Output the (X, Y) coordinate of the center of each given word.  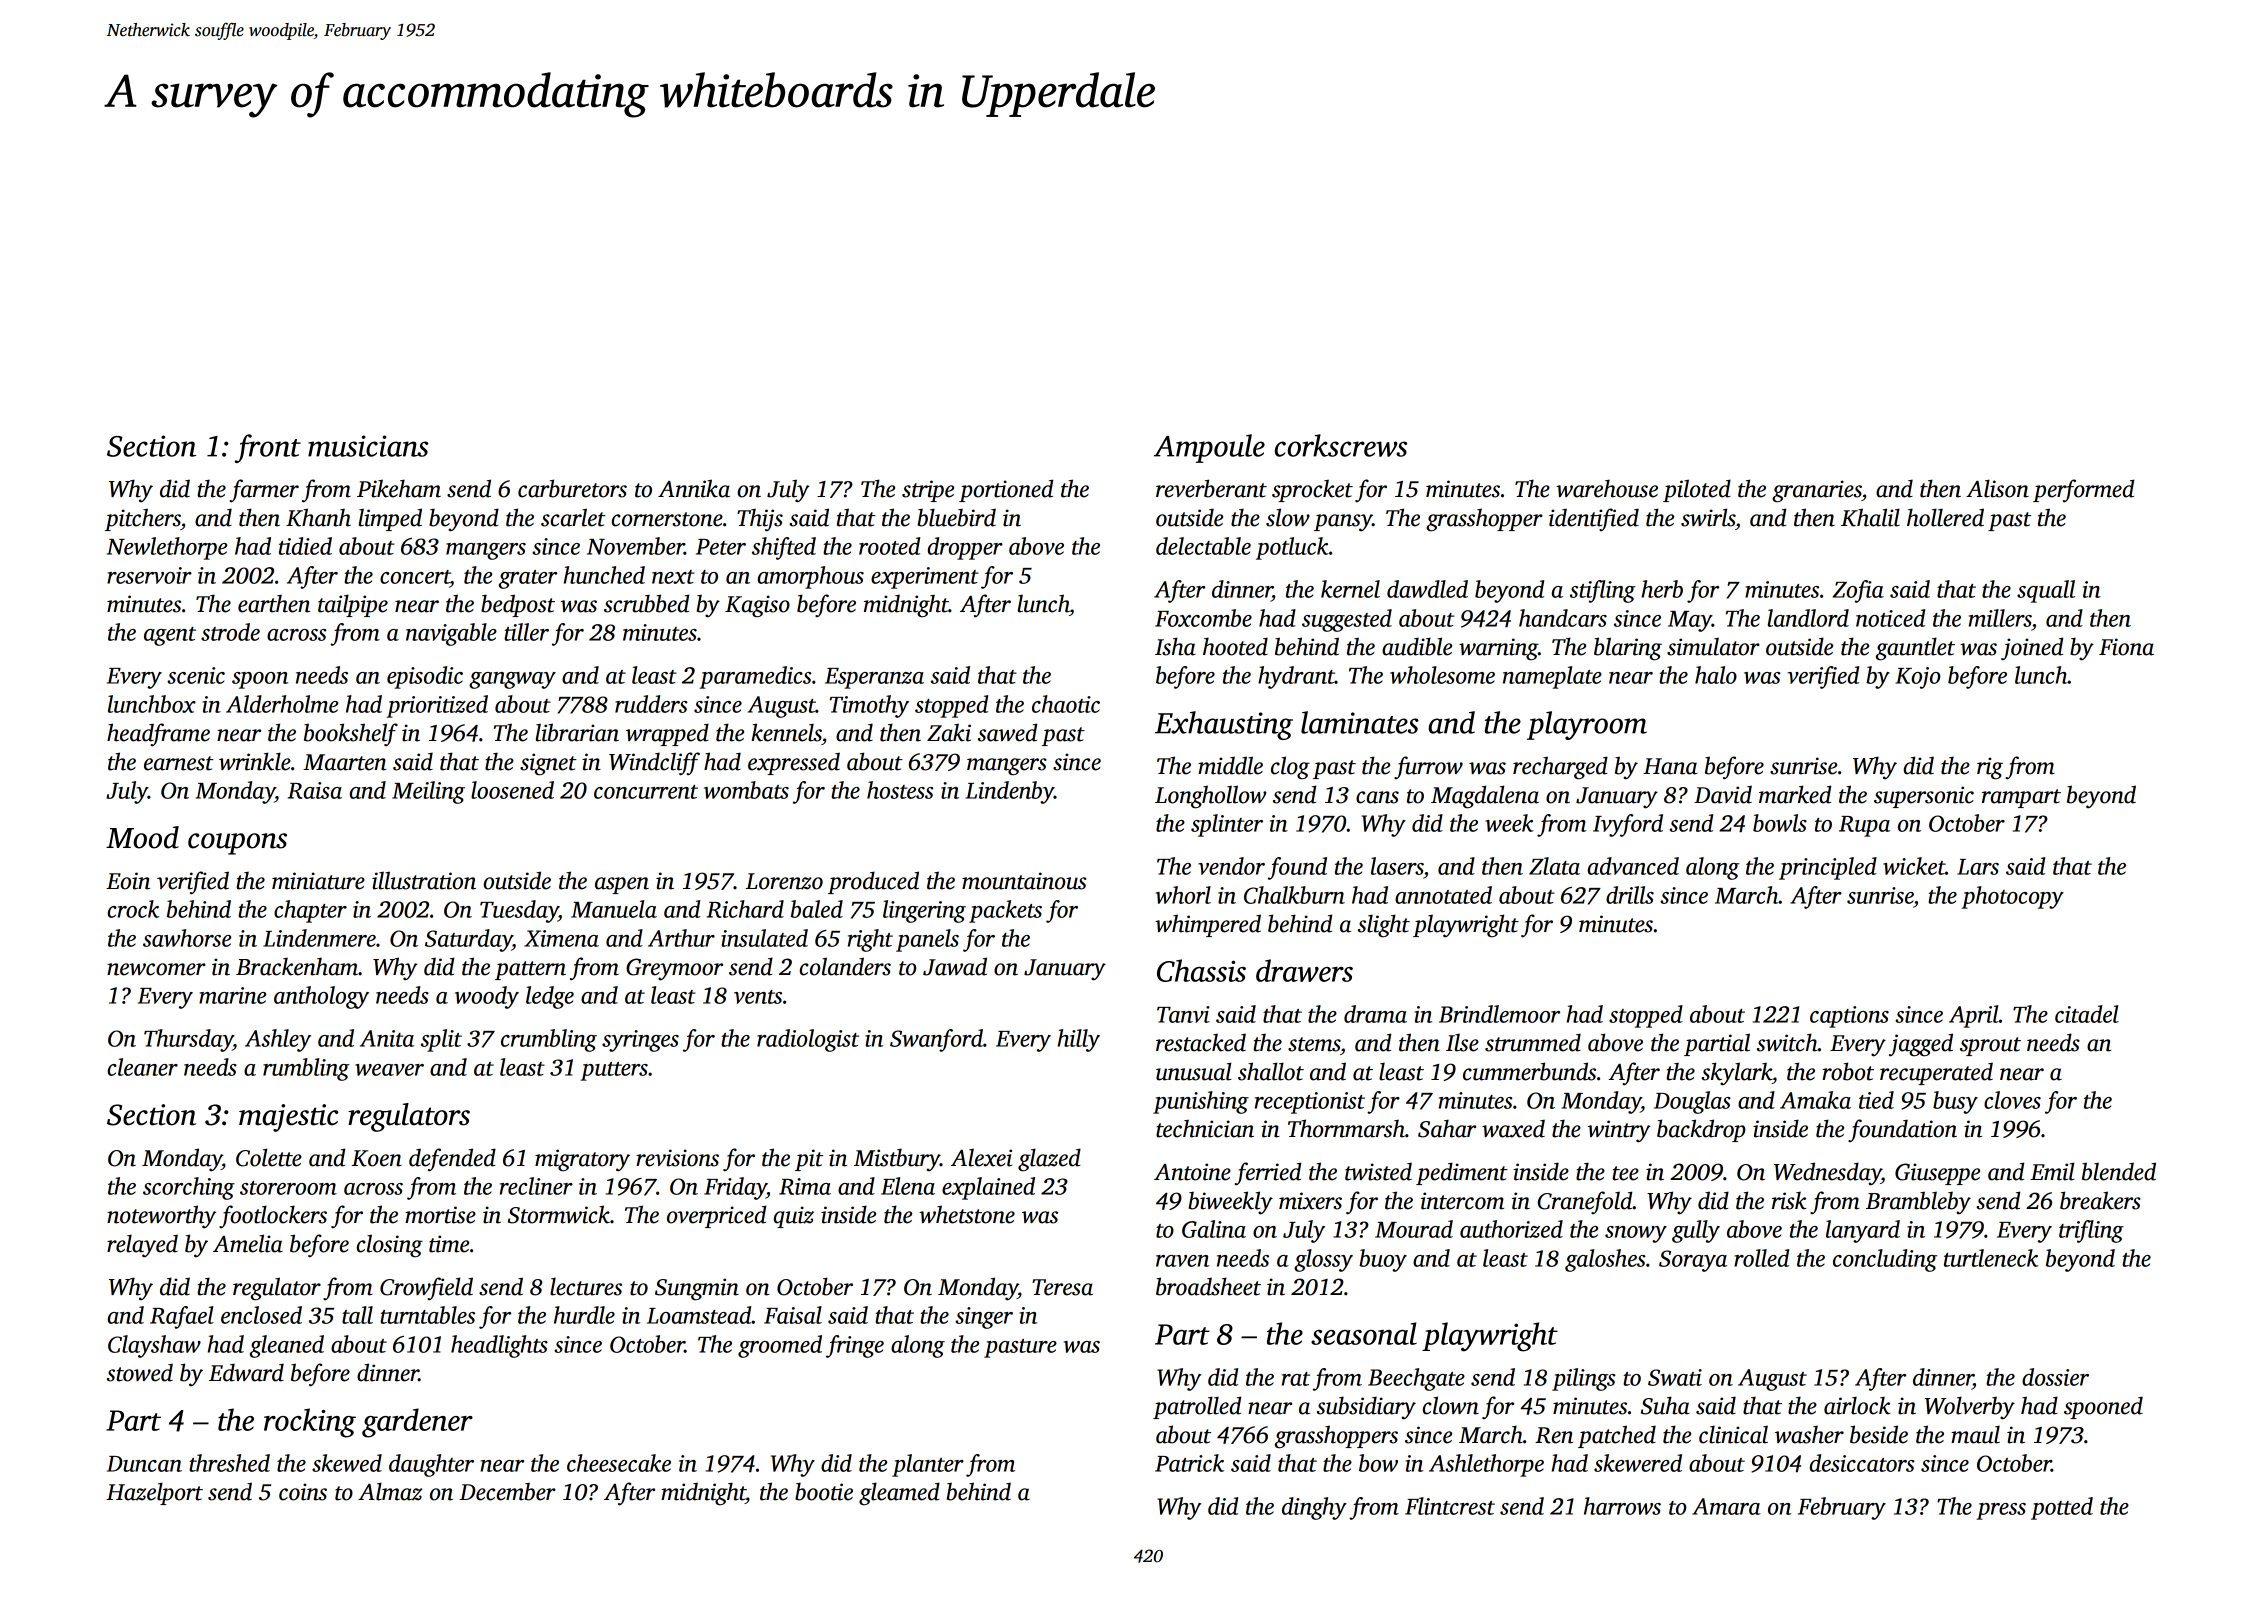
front (268, 448)
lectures (586, 1286)
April (1974, 1016)
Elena (908, 1186)
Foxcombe (1203, 618)
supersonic (1924, 797)
